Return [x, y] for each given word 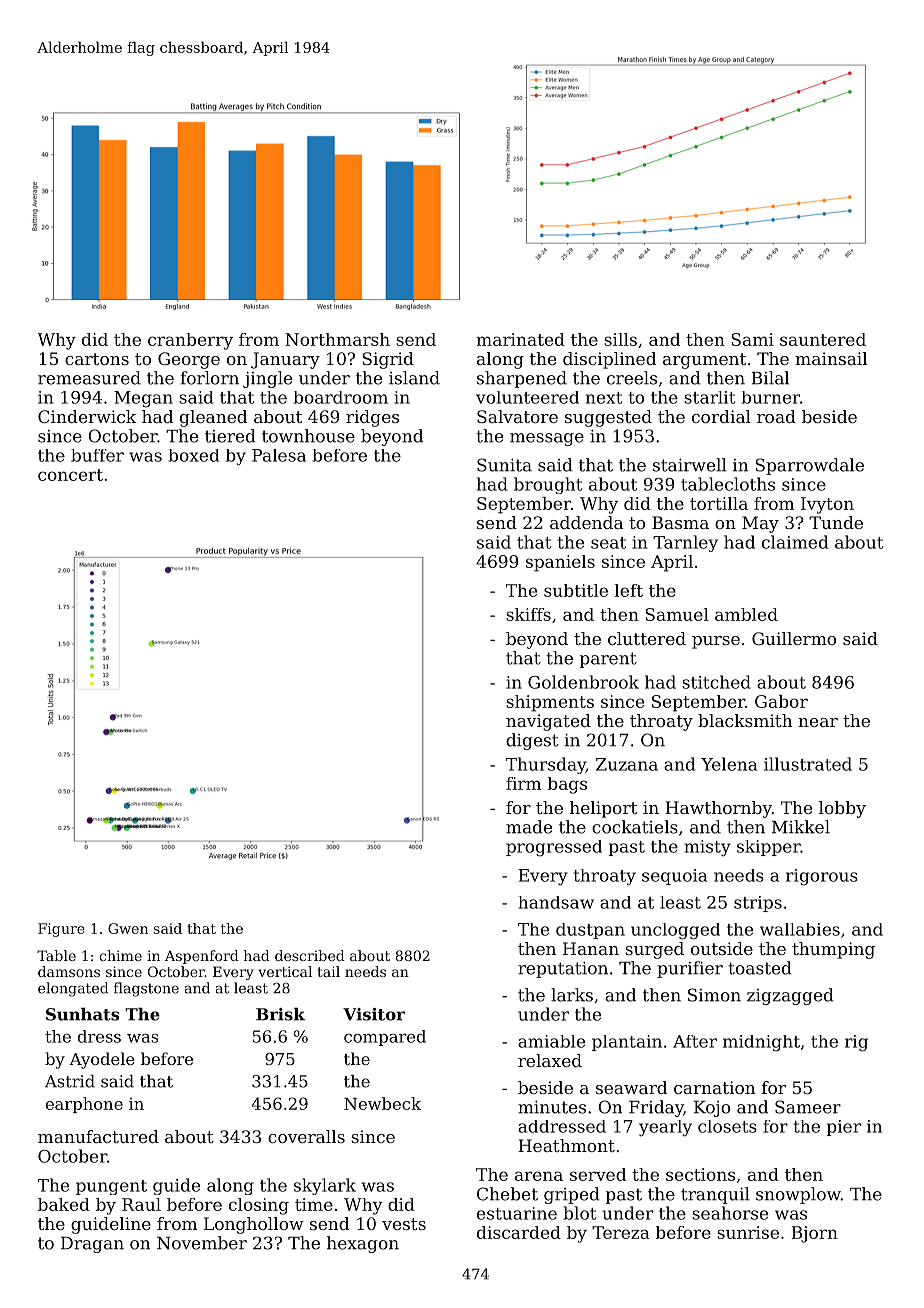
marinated [520, 339]
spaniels [560, 563]
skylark [325, 1186]
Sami [752, 339]
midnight [761, 1043]
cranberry [190, 341]
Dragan [92, 1245]
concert [70, 475]
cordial [721, 416]
